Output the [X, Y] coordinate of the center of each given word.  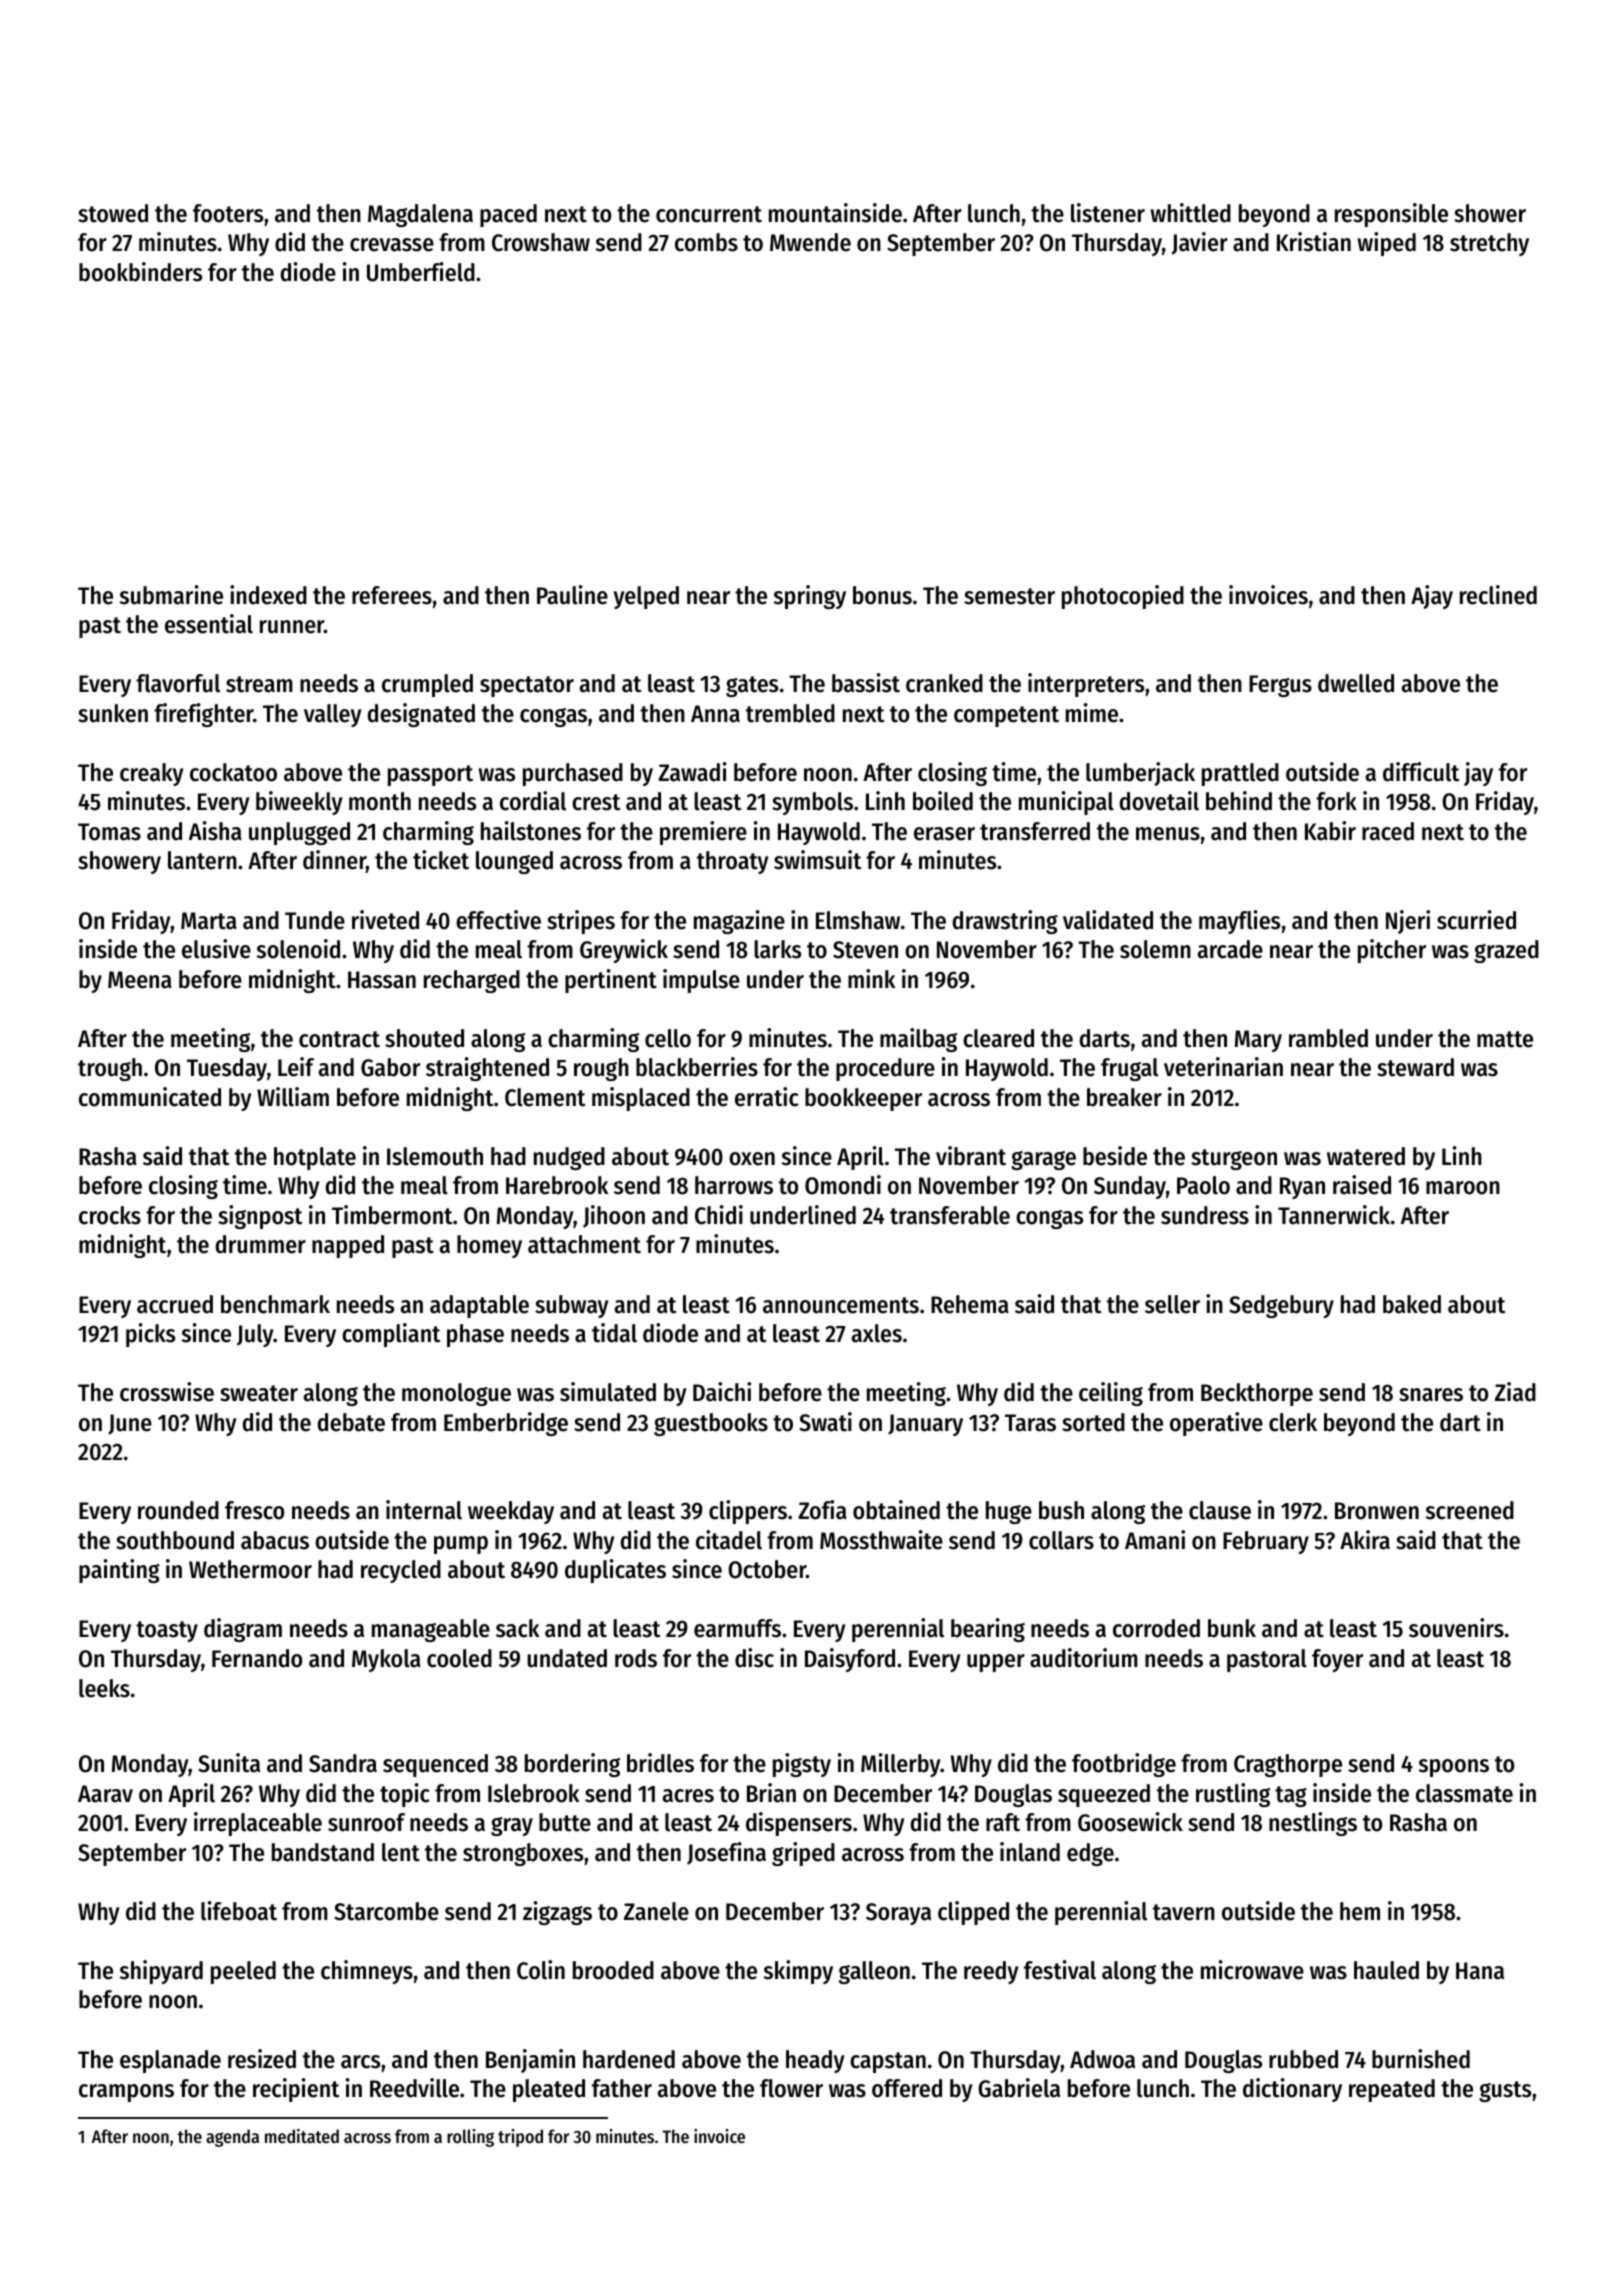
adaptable [479, 1306]
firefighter [203, 715]
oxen [752, 1159]
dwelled [1356, 683]
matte [1505, 1039]
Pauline [572, 595]
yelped [646, 597]
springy [810, 597]
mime [1092, 713]
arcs [360, 2062]
